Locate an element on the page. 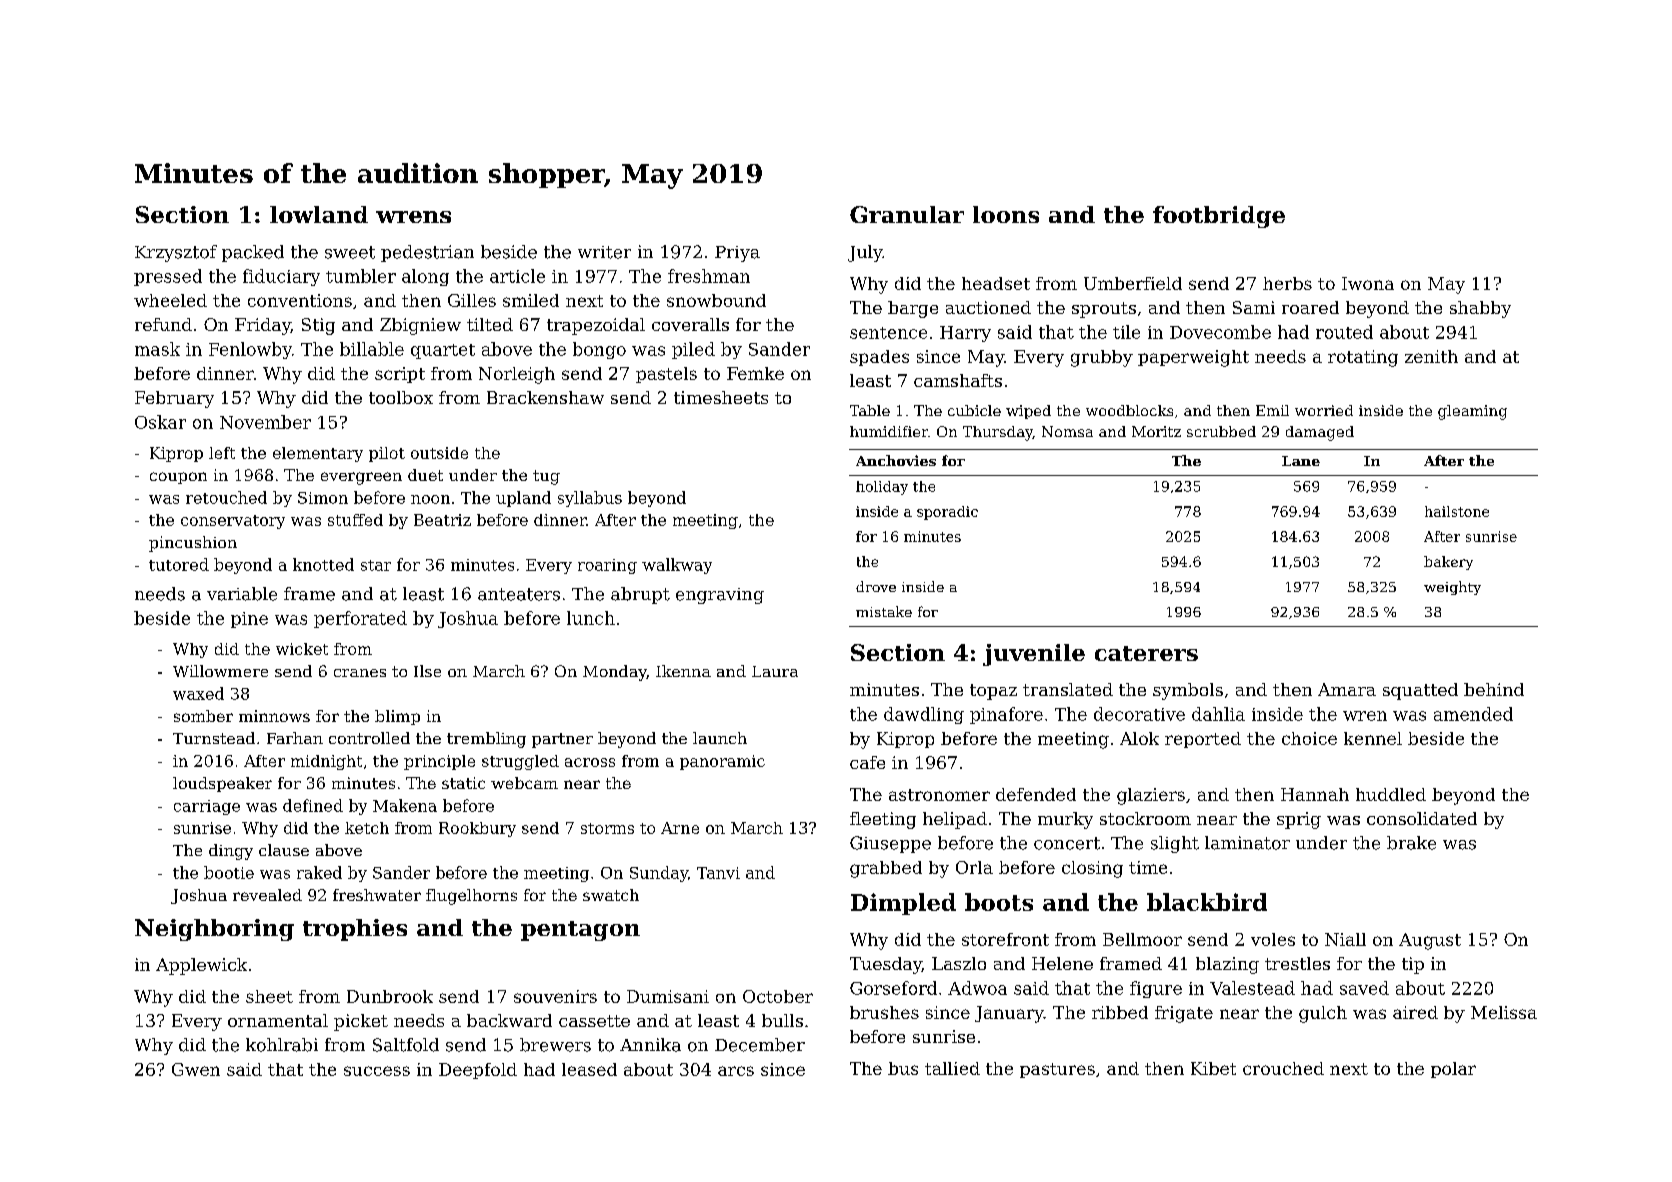 This image has height=1182, width=1672. weighty is located at coordinates (1452, 588).
